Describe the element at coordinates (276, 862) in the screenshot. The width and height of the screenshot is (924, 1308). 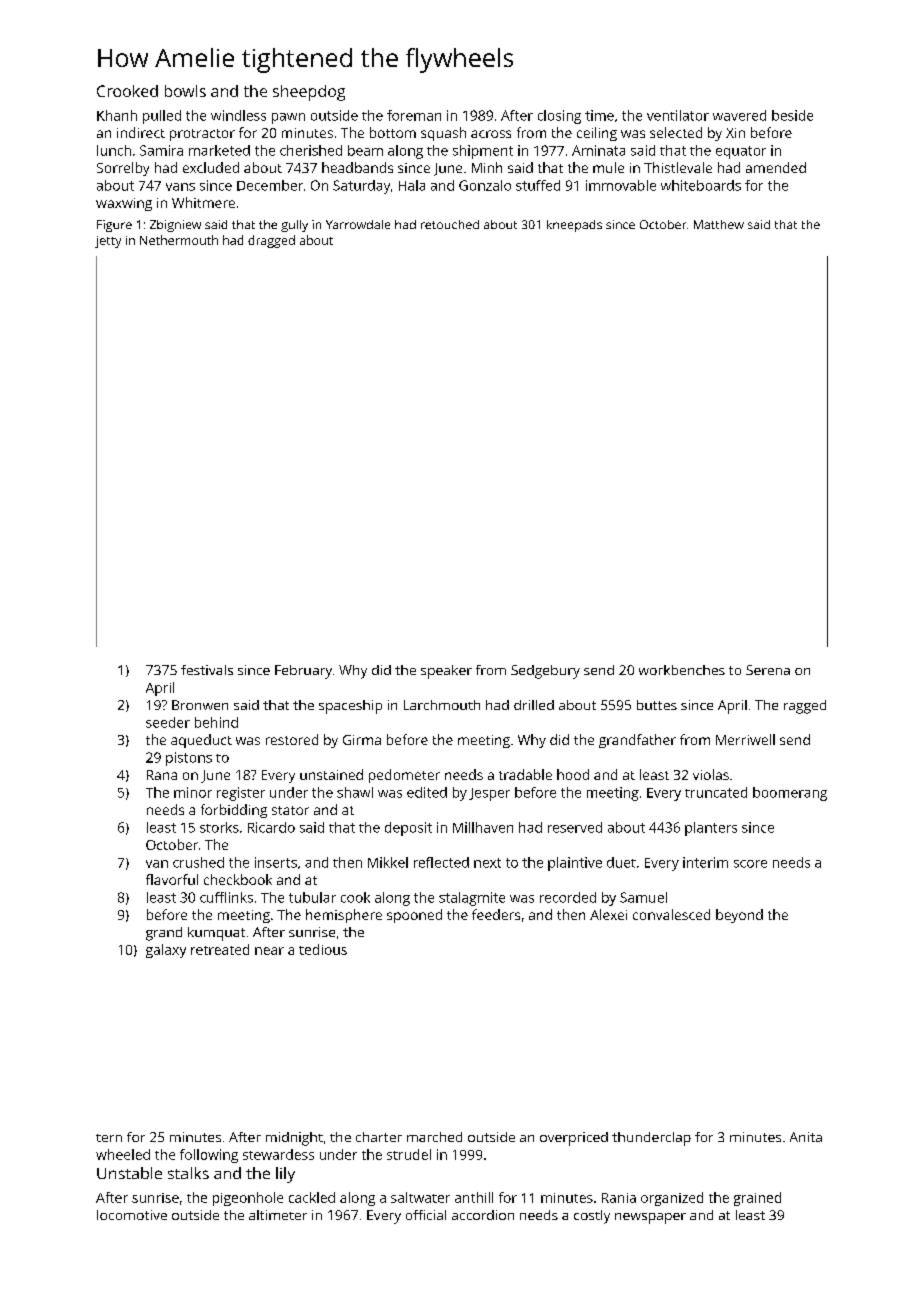
I see `inserts` at that location.
